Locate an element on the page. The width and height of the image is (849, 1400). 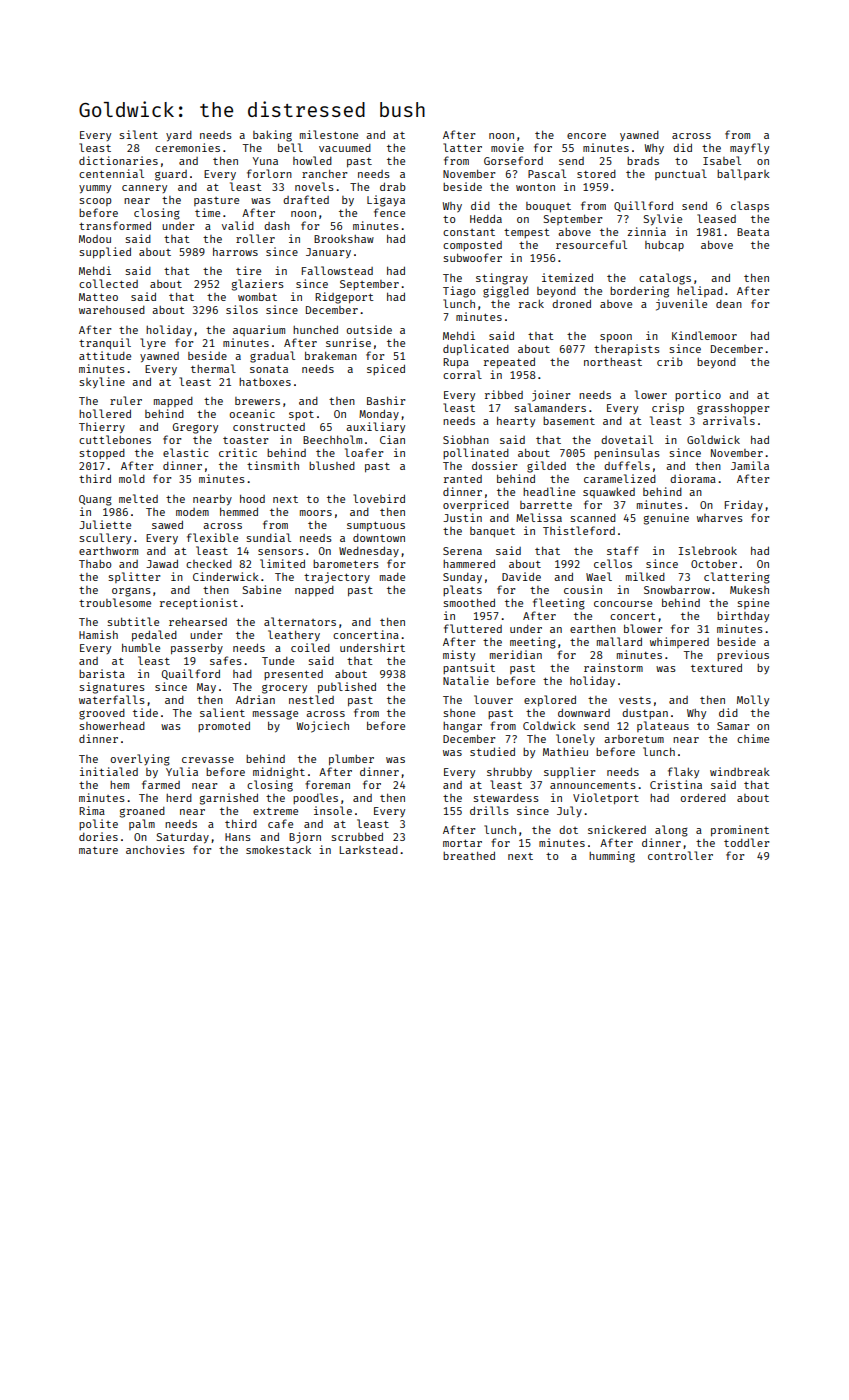
cuttlebones is located at coordinates (115, 439).
